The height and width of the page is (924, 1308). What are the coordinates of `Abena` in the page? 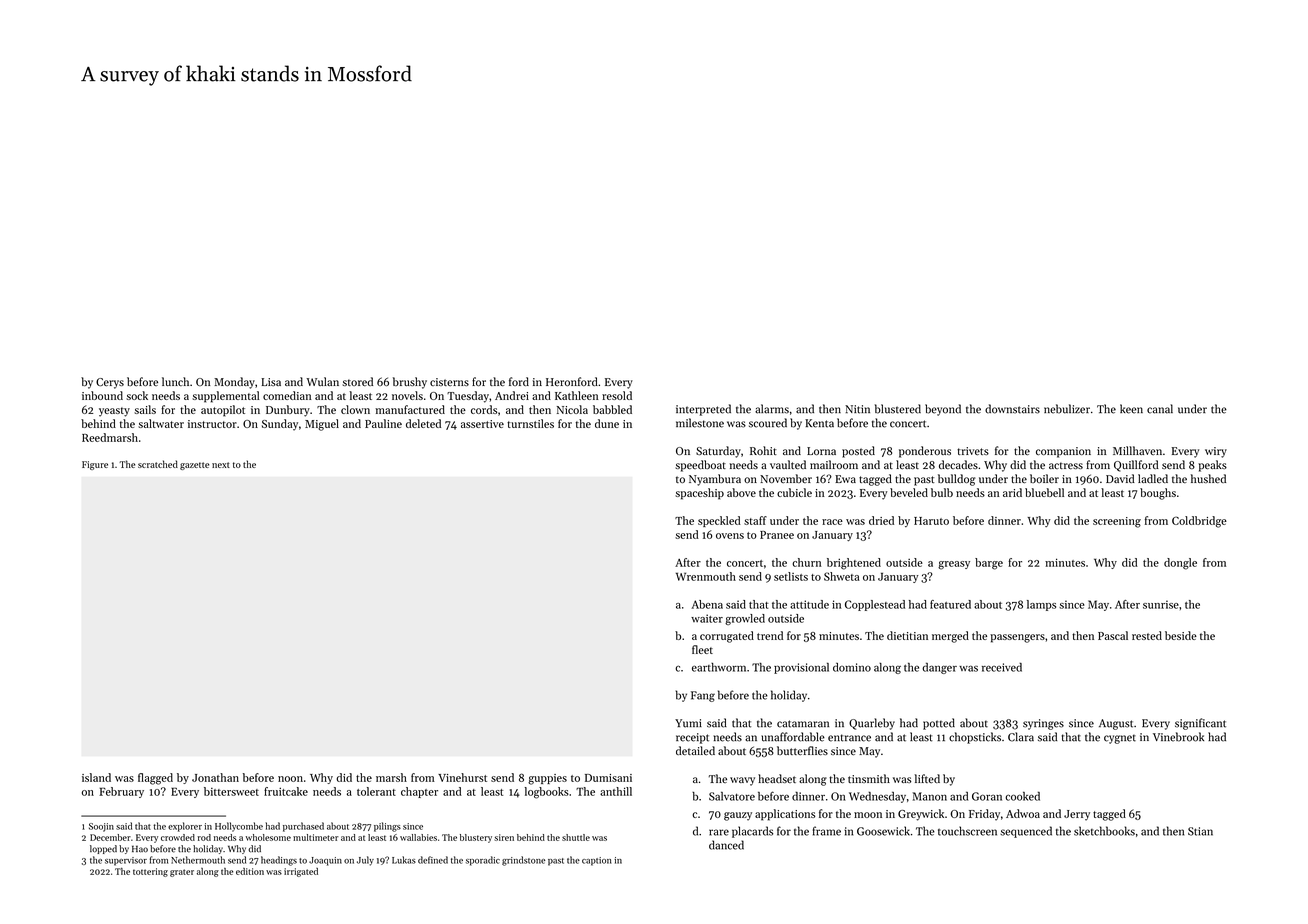 It's located at (707, 604).
